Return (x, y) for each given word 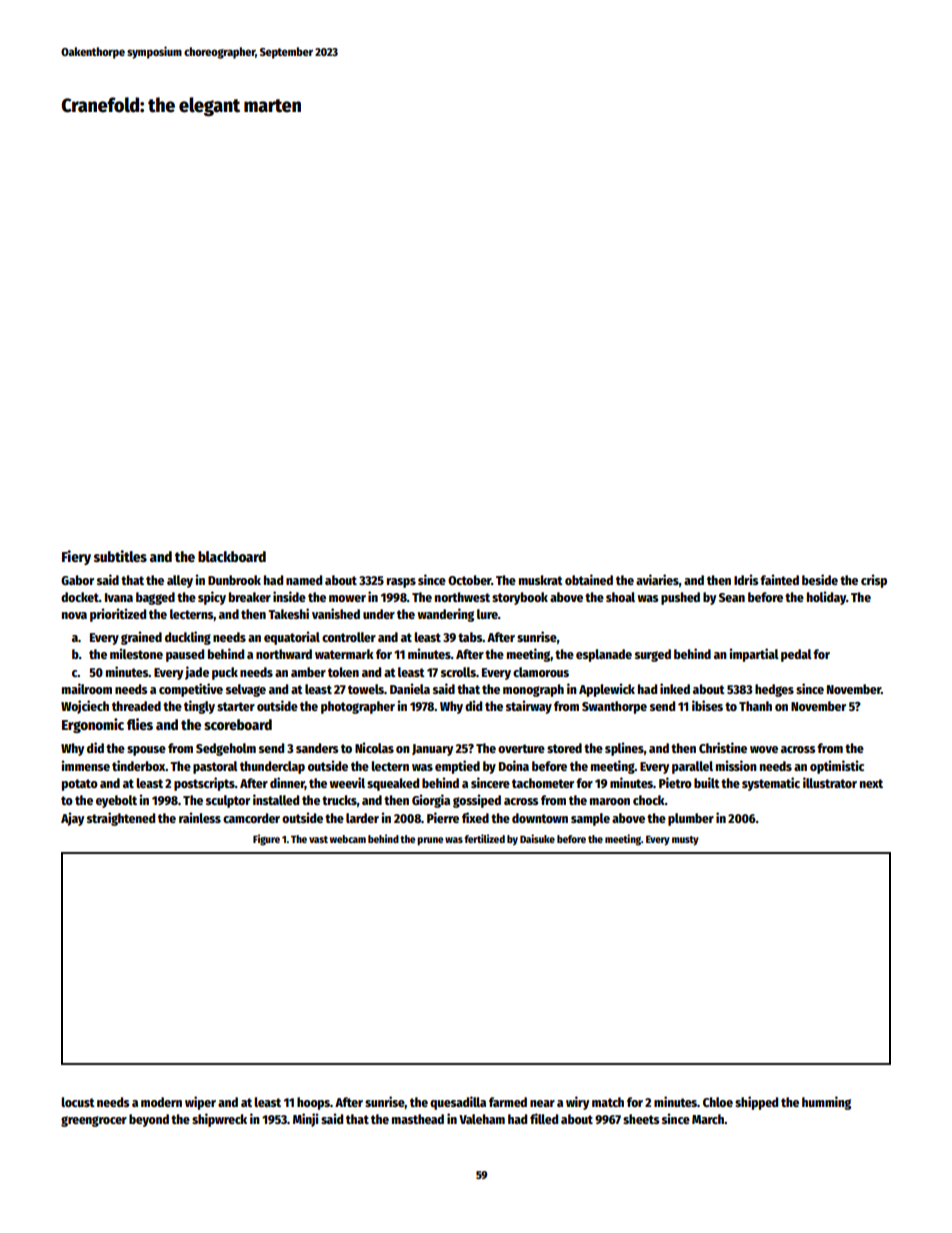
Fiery (76, 557)
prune (430, 841)
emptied (457, 767)
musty (685, 840)
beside (820, 579)
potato (80, 785)
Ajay (72, 819)
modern (161, 1102)
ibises (707, 705)
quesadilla (458, 1103)
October (469, 580)
